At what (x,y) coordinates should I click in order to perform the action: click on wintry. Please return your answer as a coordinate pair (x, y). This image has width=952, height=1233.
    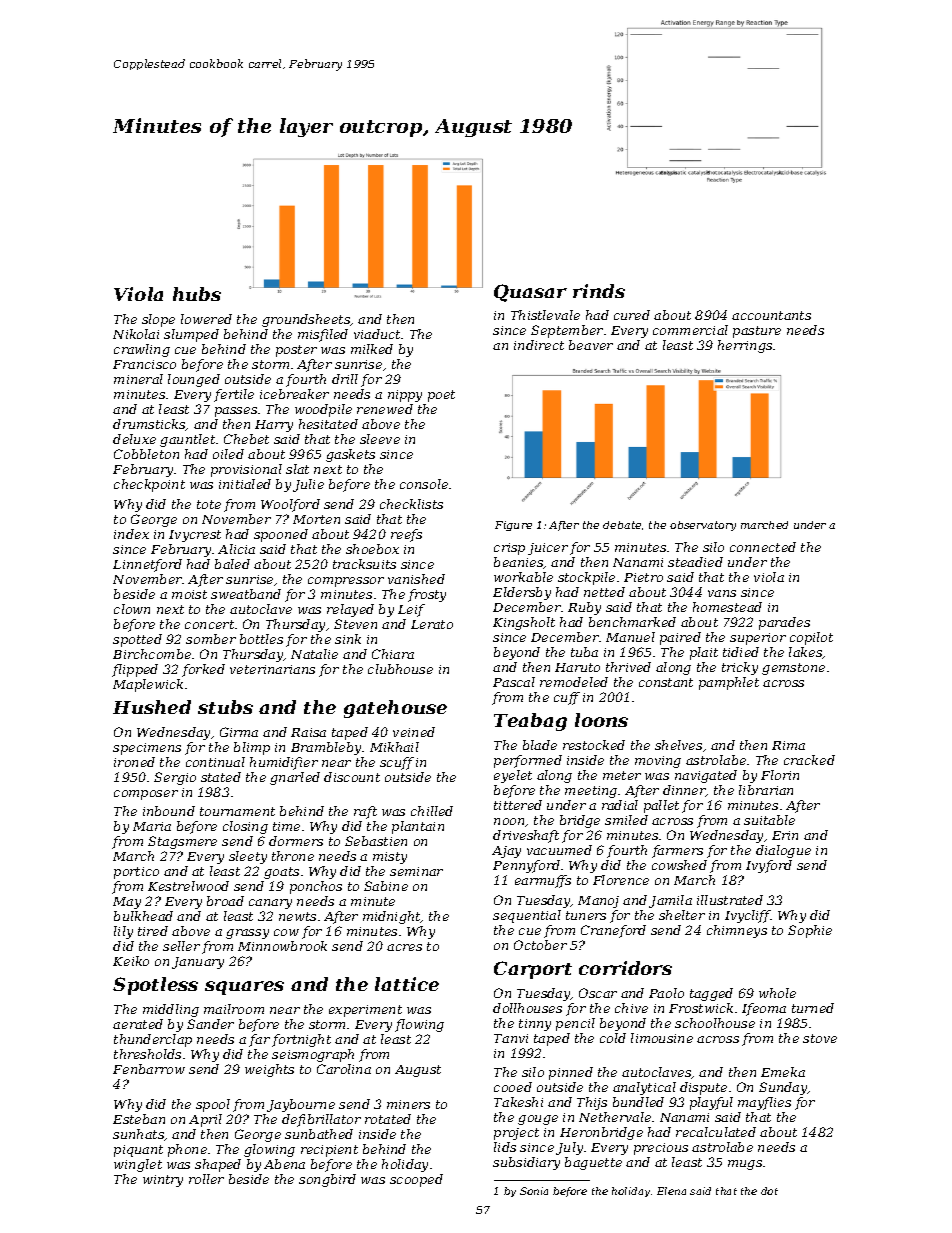
    Looking at the image, I should click on (163, 1181).
